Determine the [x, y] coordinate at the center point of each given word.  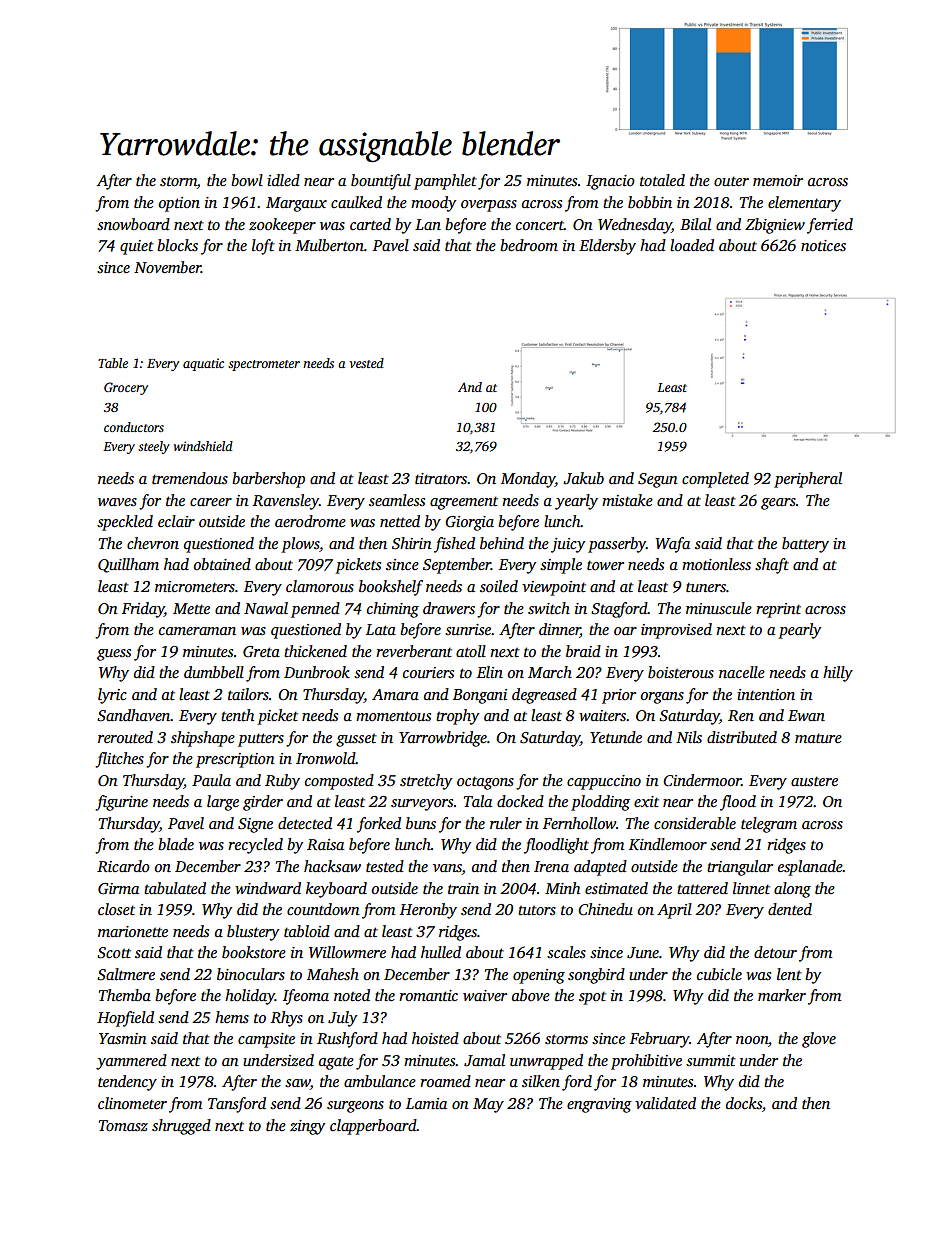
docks [744, 1103]
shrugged [181, 1127]
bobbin [650, 202]
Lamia [426, 1103]
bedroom [529, 245]
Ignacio [610, 182]
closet [116, 909]
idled [283, 180]
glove [819, 1040]
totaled [662, 180]
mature [818, 738]
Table [113, 363]
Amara [395, 694]
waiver [485, 995]
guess [114, 655]
